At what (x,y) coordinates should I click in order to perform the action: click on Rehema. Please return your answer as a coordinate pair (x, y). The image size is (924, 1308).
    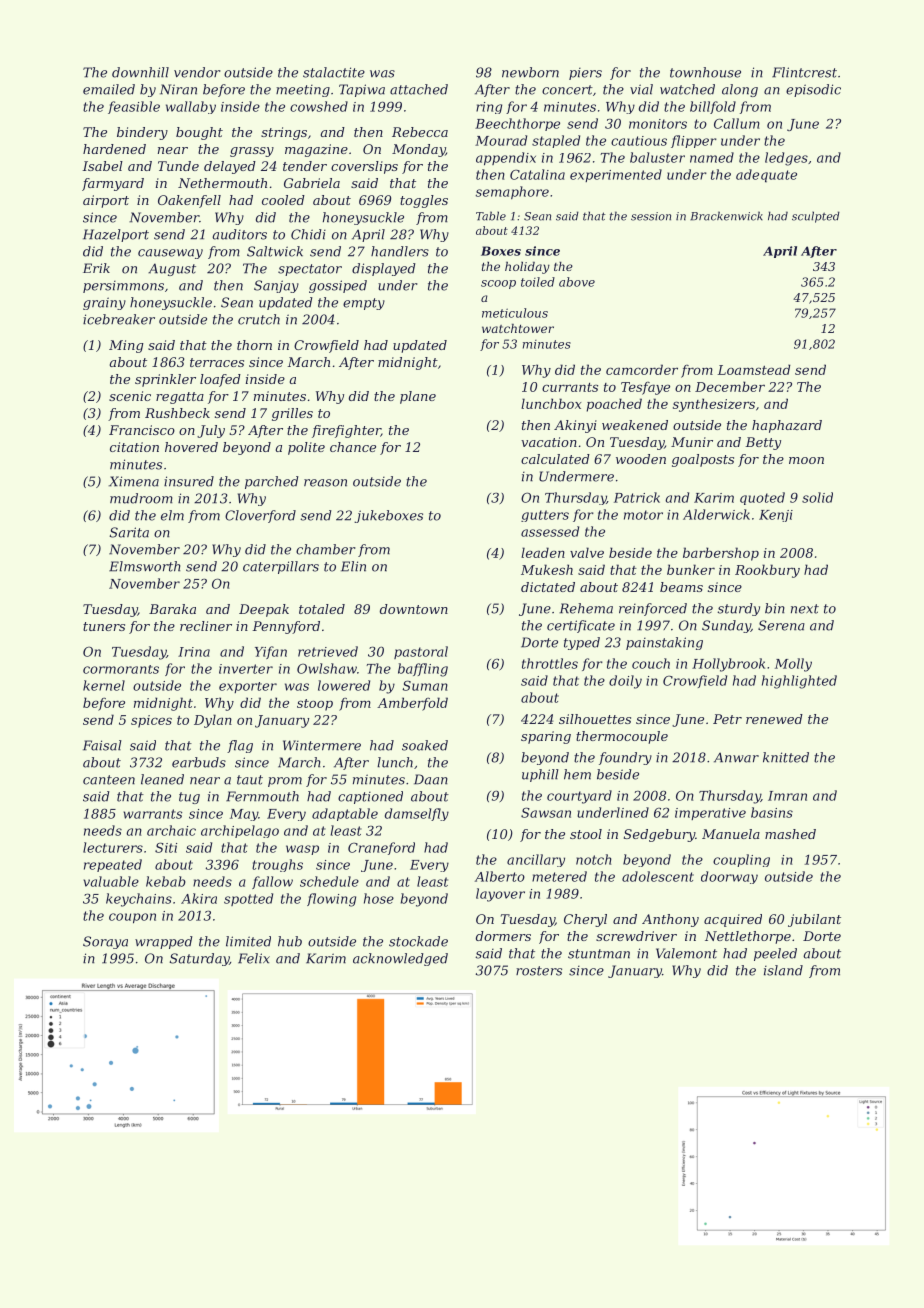
    Looking at the image, I should click on (586, 608).
